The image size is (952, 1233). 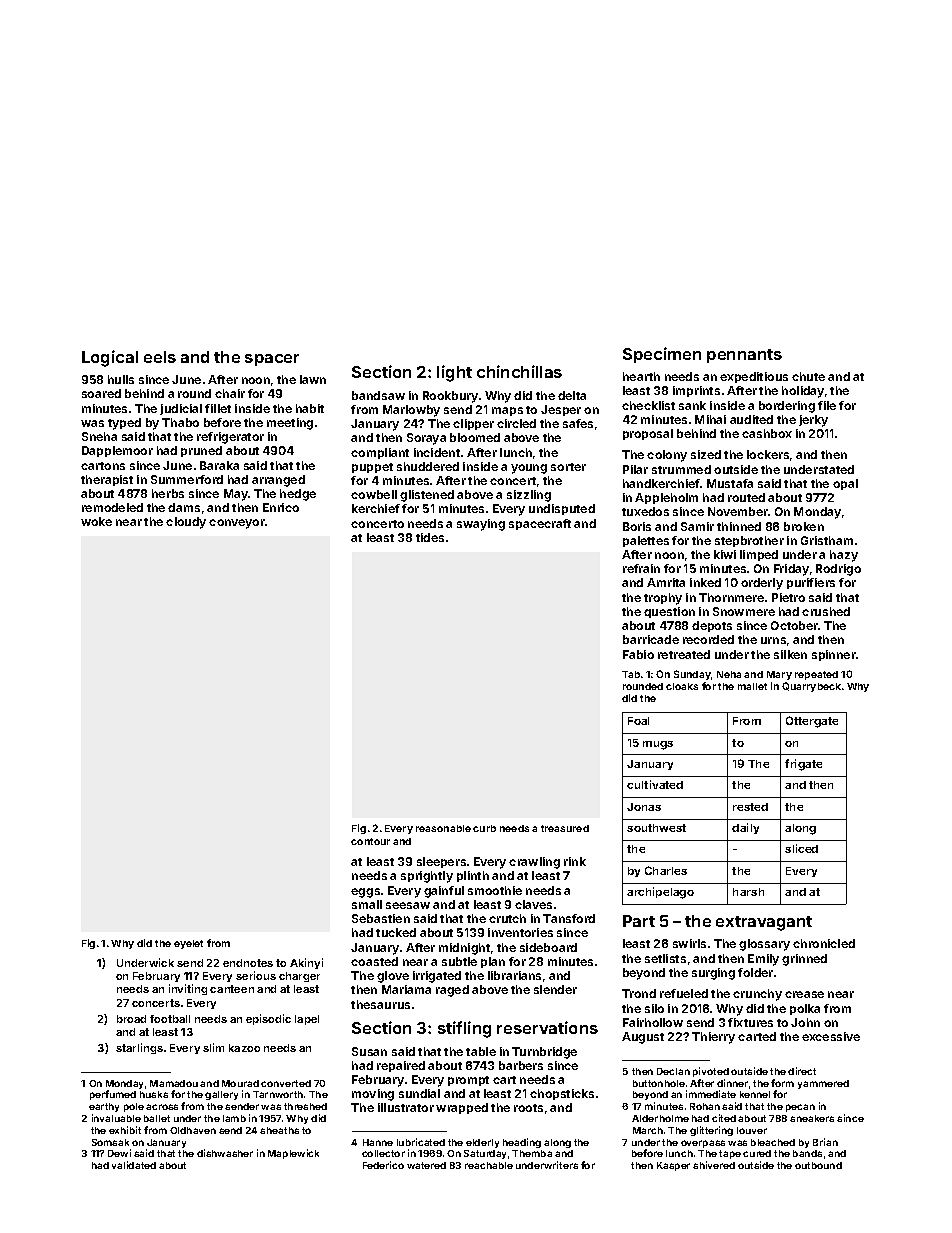 I want to click on eyelet, so click(x=188, y=944).
